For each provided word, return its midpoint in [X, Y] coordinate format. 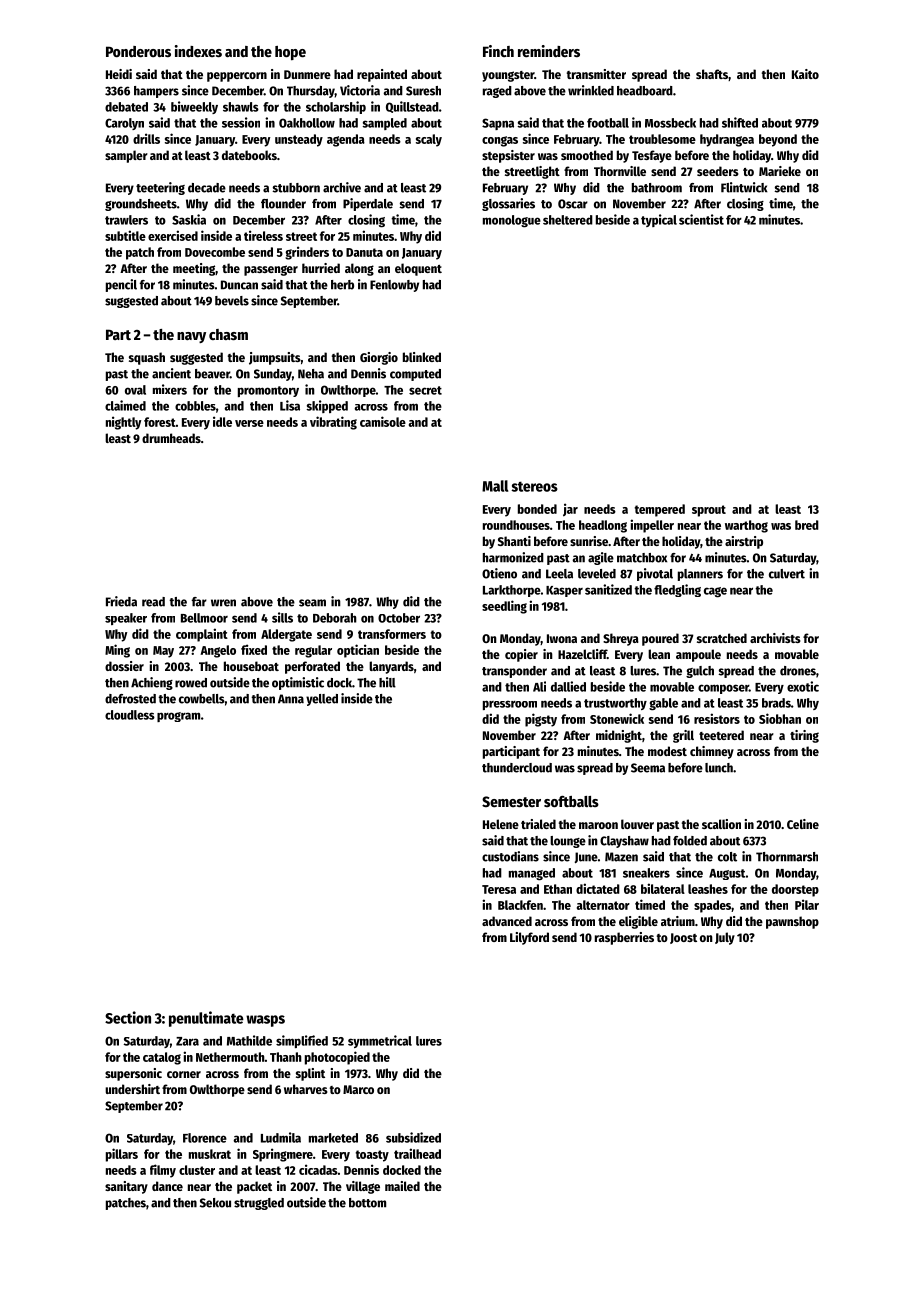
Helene [501, 824]
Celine [803, 824]
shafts [712, 74]
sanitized [608, 589]
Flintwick [744, 187]
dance [167, 1186]
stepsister [508, 156]
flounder [283, 204]
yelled [322, 700]
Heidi [119, 74]
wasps [265, 1021]
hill [387, 682]
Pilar [807, 904]
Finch [498, 51]
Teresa [499, 889]
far [199, 602]
